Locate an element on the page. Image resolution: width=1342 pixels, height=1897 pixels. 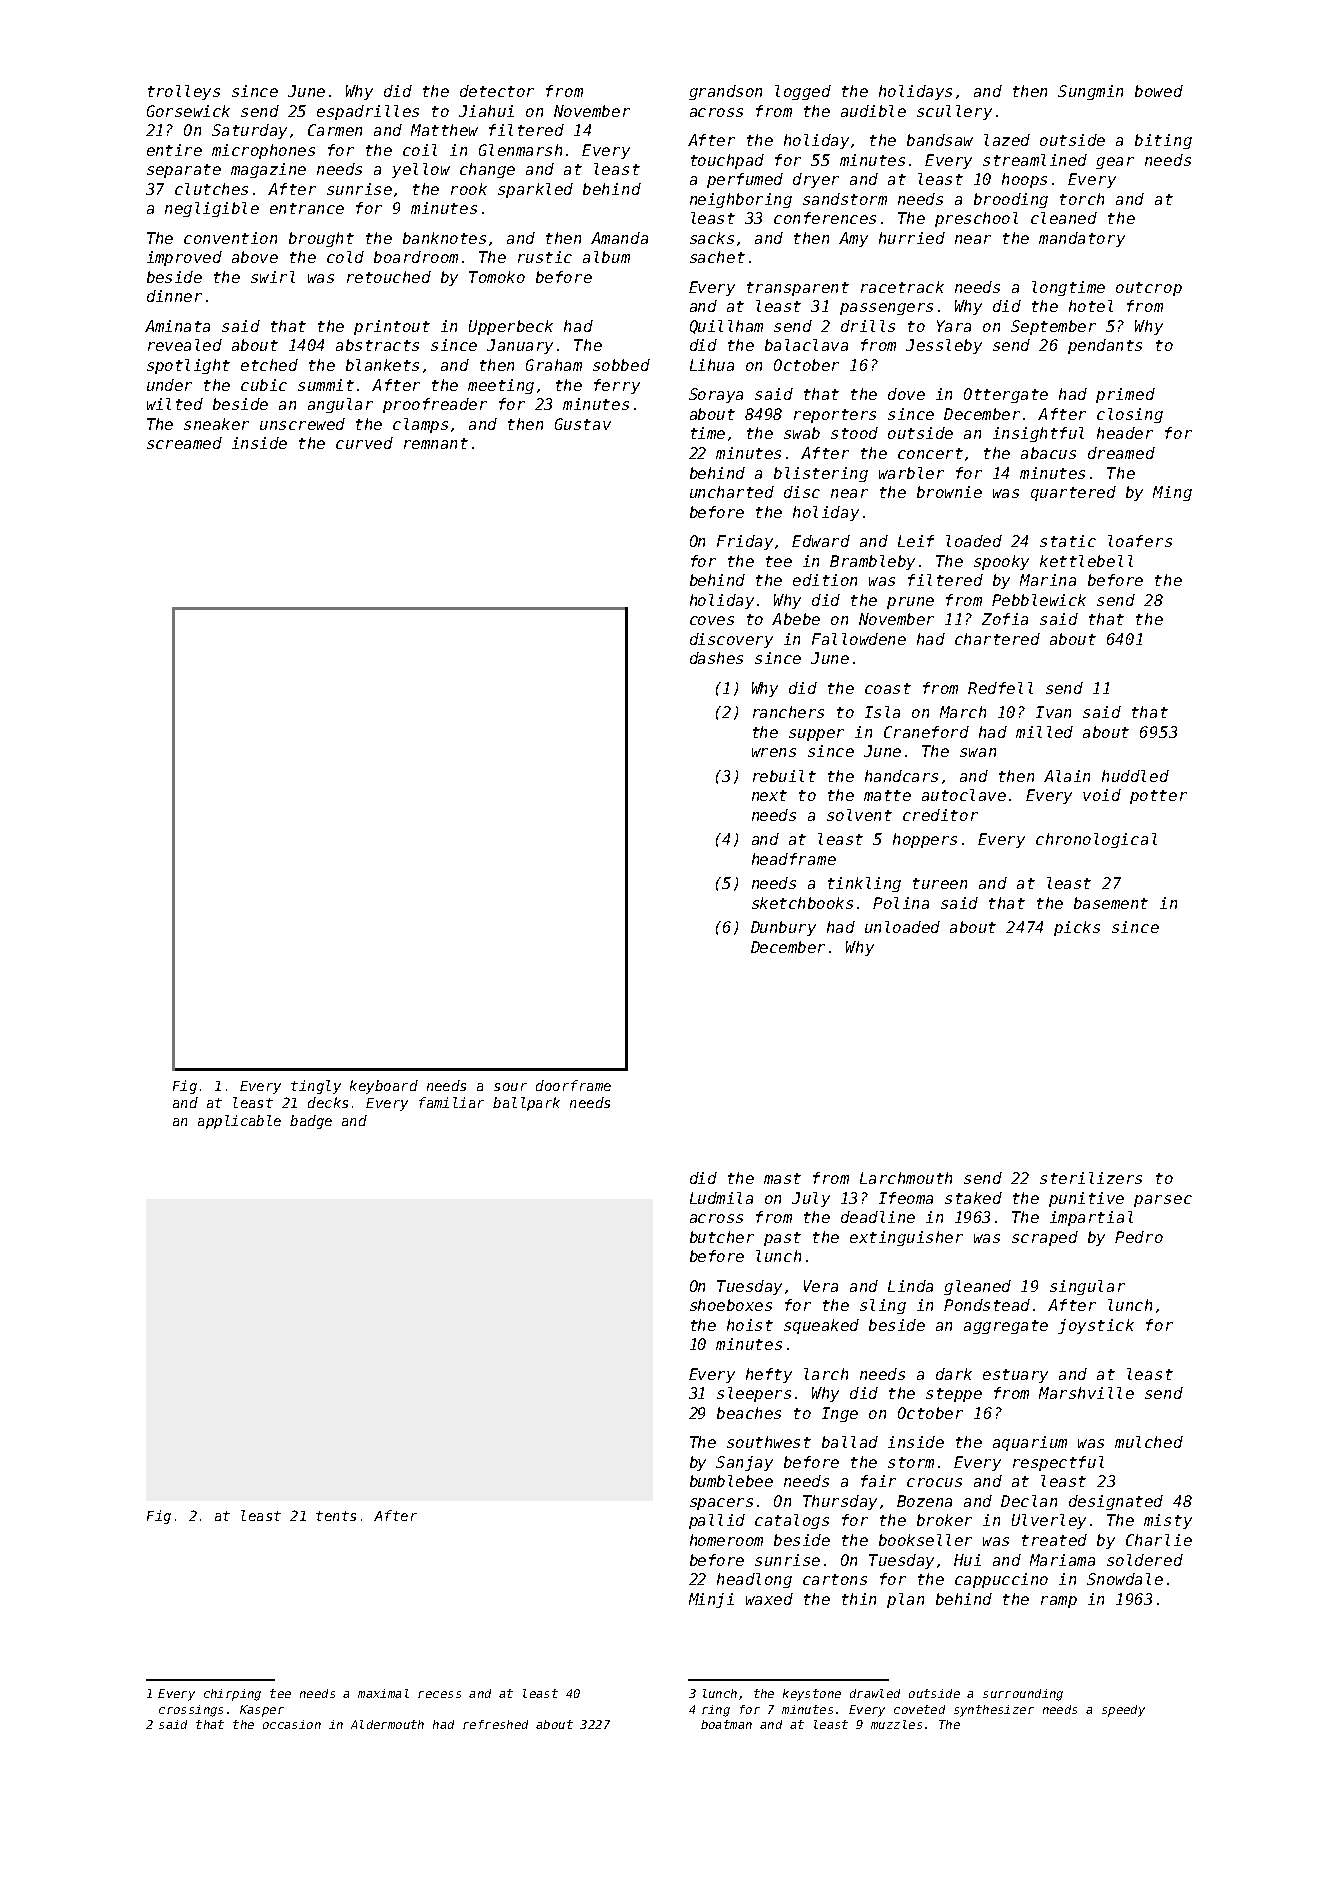
prune is located at coordinates (910, 603).
